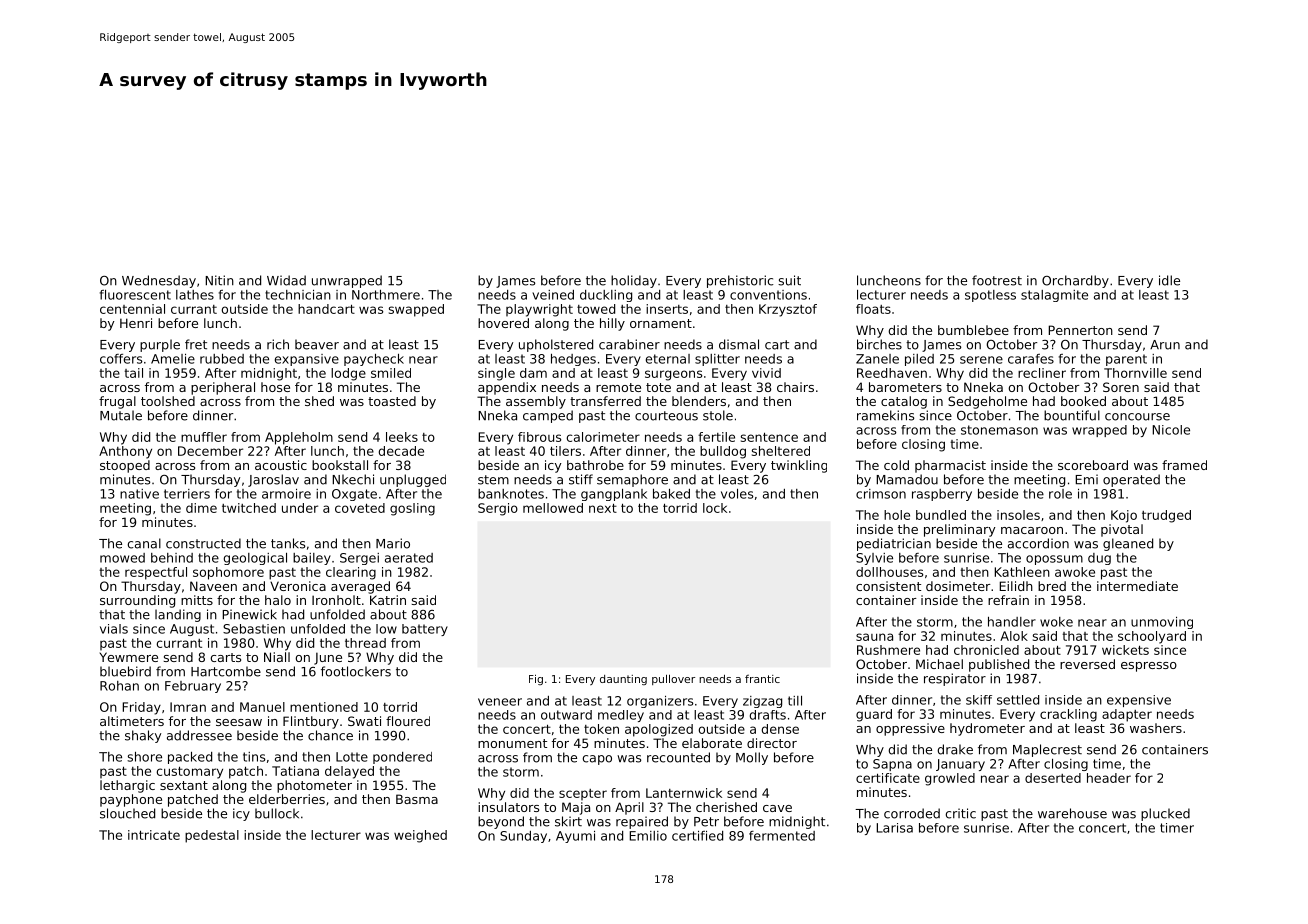 Image resolution: width=1308 pixels, height=924 pixels. Describe the element at coordinates (997, 280) in the document. I see `footrest` at that location.
